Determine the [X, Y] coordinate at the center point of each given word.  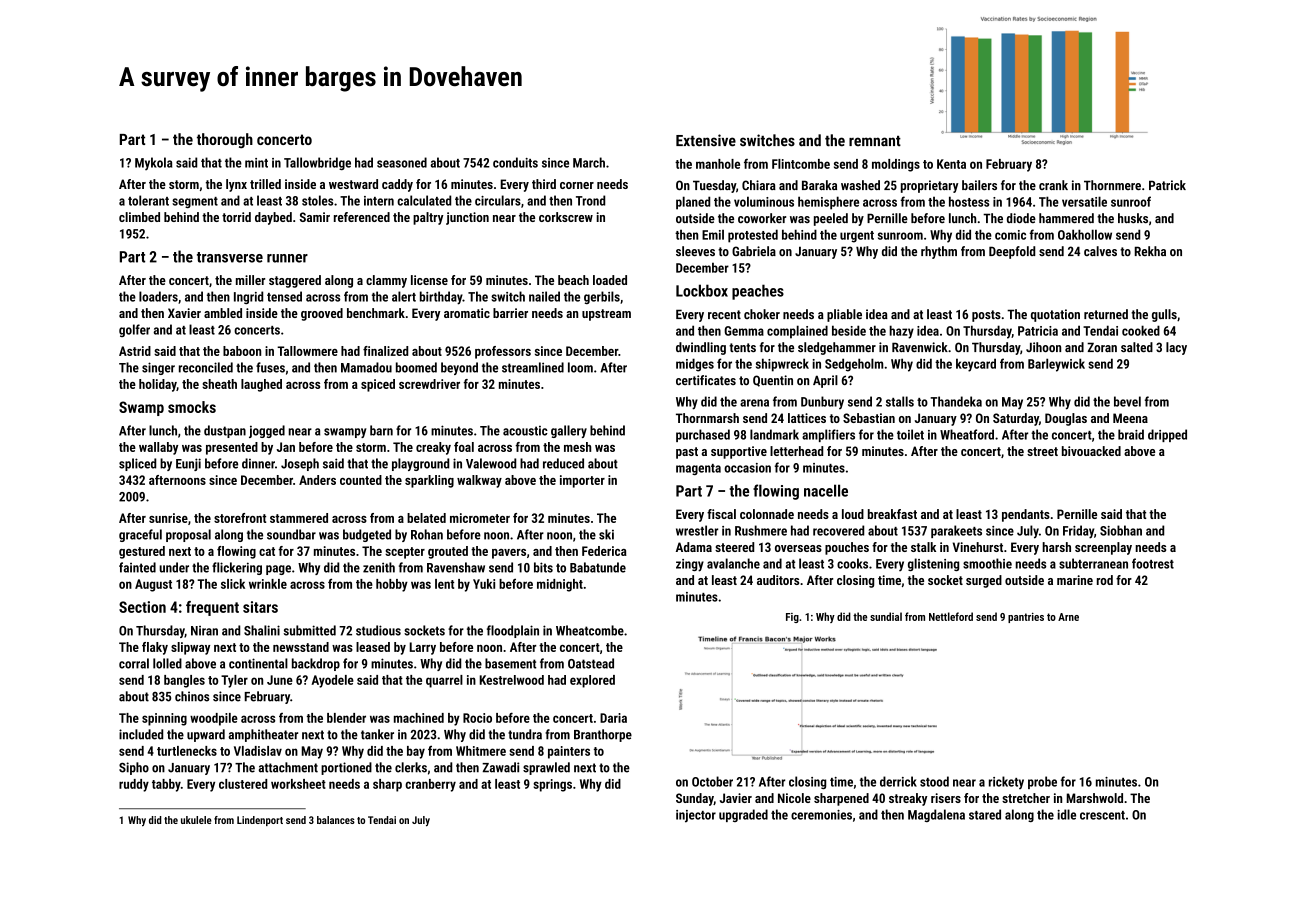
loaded [610, 280]
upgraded [743, 815]
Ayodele [332, 681]
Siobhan [1121, 530]
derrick [898, 781]
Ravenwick [920, 347]
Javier [736, 798]
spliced [137, 464]
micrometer [480, 518]
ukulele [196, 820]
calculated [424, 200]
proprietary [929, 186]
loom [580, 367]
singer [158, 368]
